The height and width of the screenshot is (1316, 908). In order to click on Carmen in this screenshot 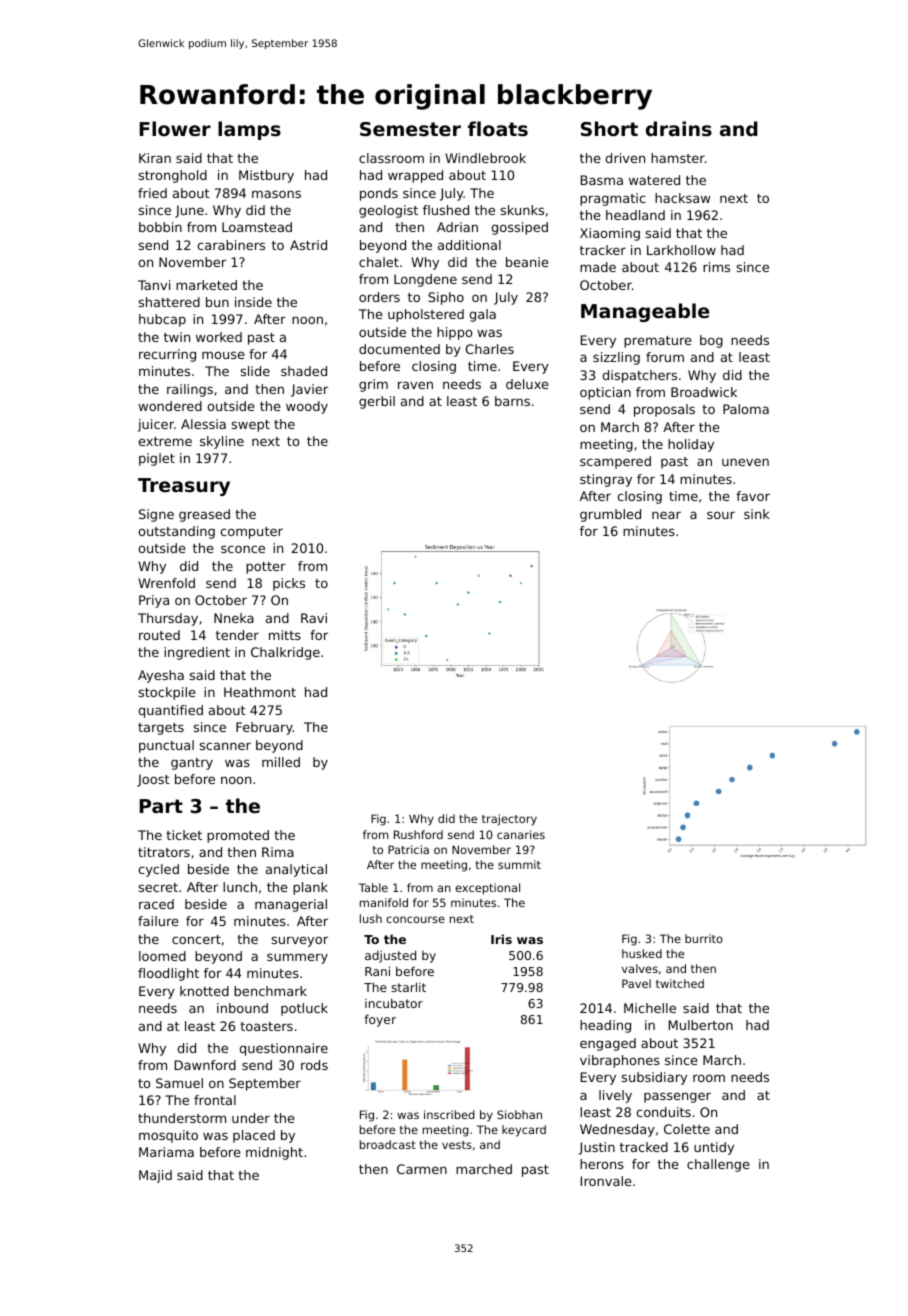, I will do `click(422, 1169)`.
